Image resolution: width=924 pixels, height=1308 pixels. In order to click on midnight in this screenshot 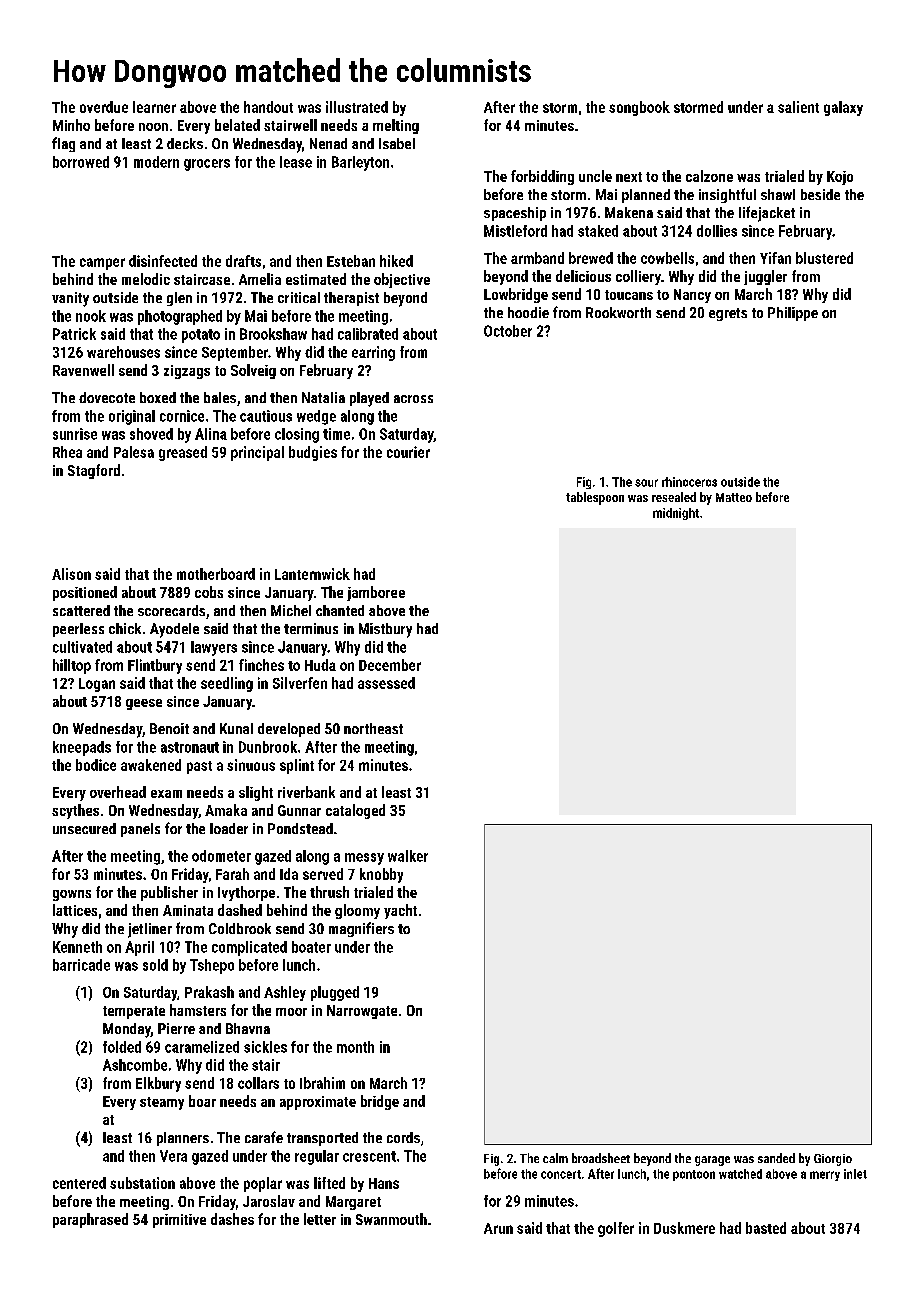, I will do `click(676, 514)`.
